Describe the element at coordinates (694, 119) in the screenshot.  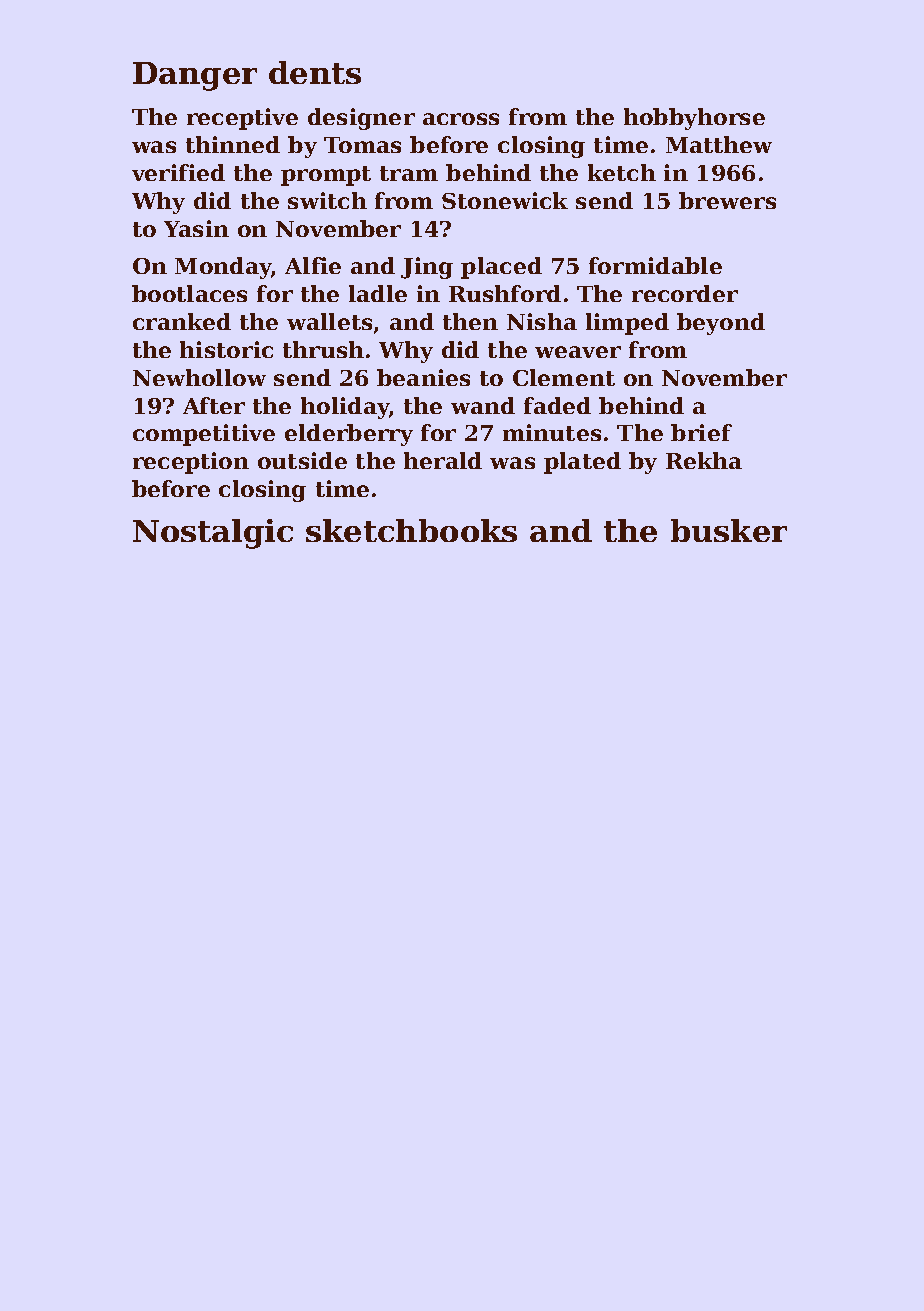
I see `hobbyhorse` at that location.
